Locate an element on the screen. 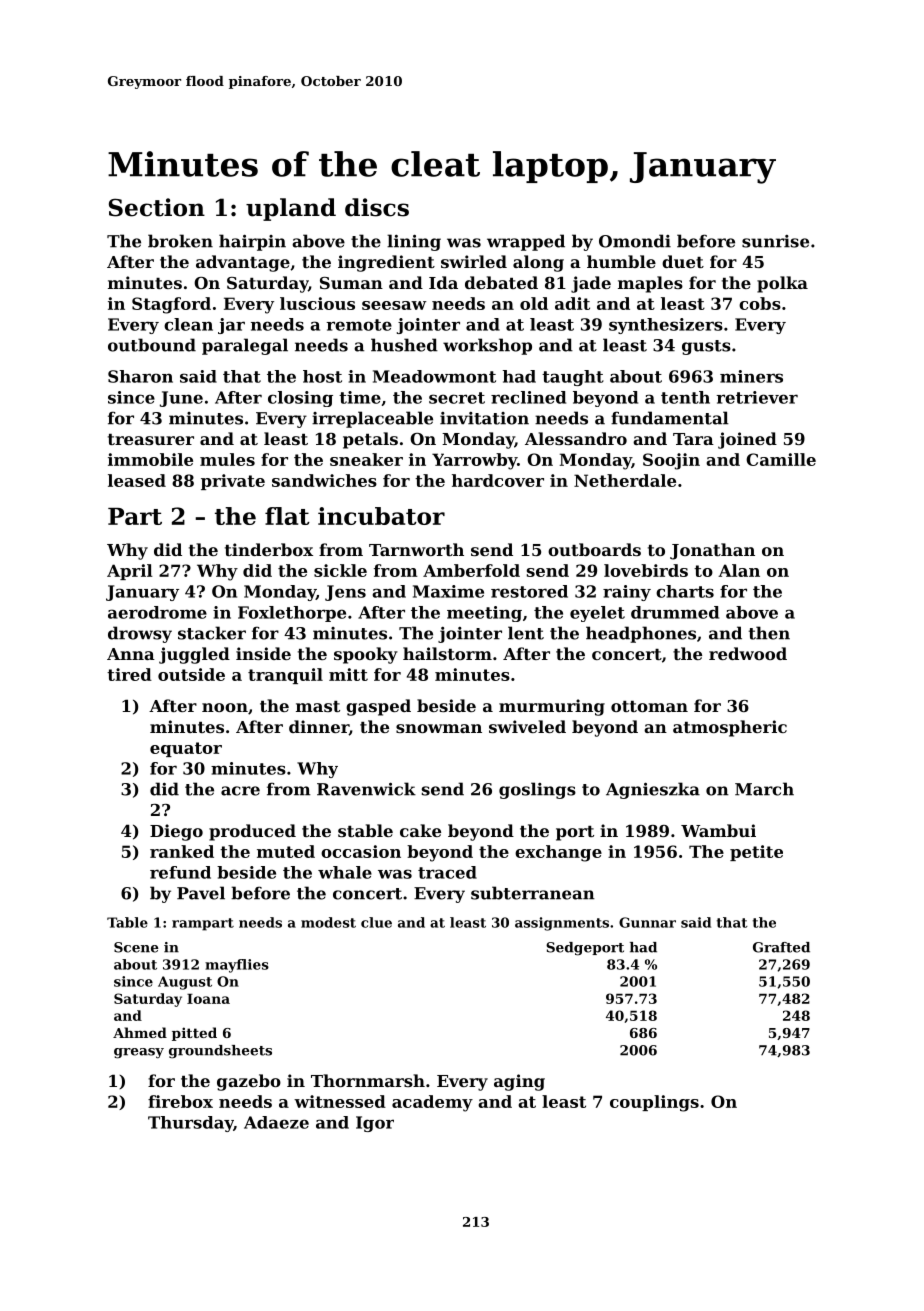  Sharon is located at coordinates (140, 376).
